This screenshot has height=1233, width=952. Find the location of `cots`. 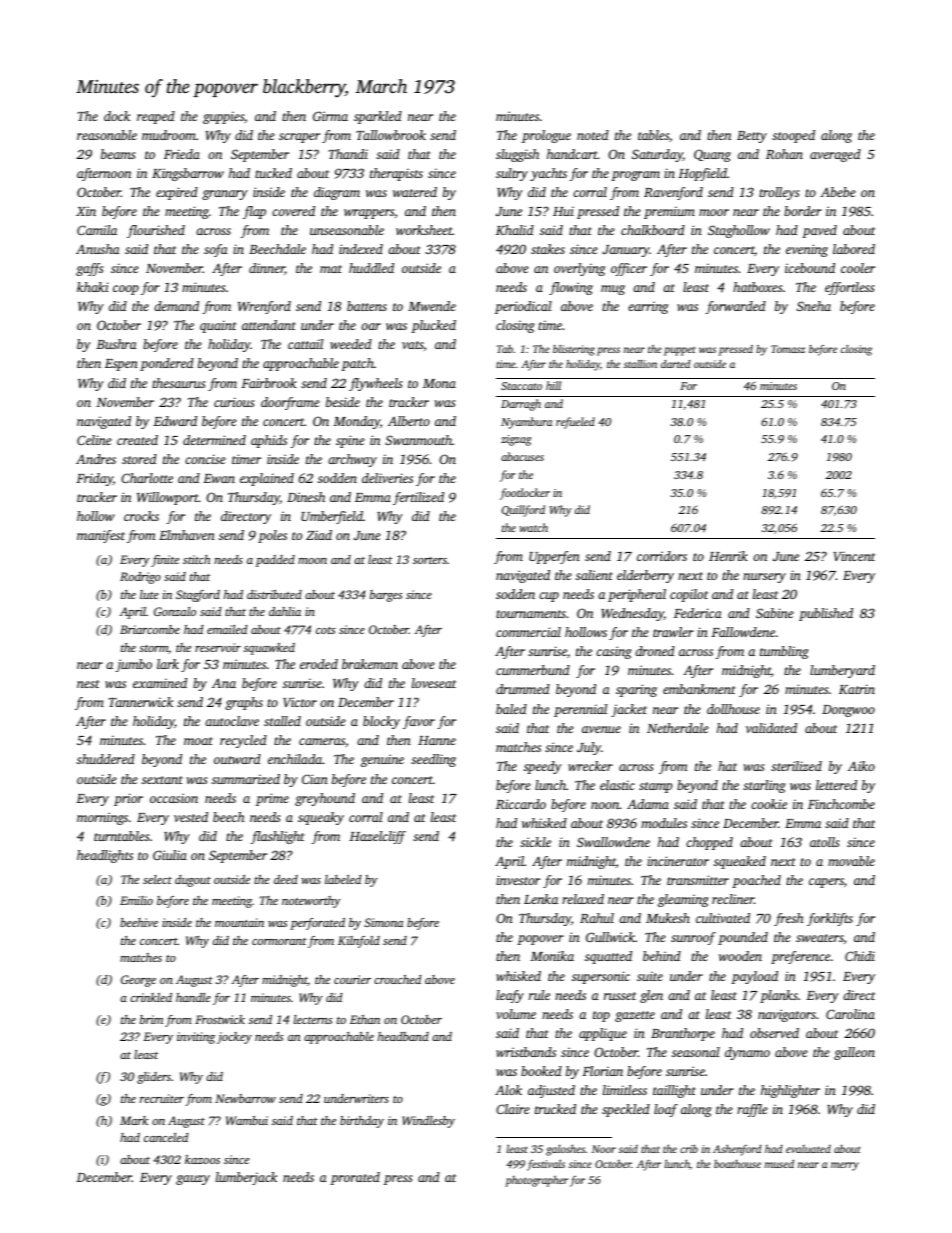

cots is located at coordinates (325, 630).
